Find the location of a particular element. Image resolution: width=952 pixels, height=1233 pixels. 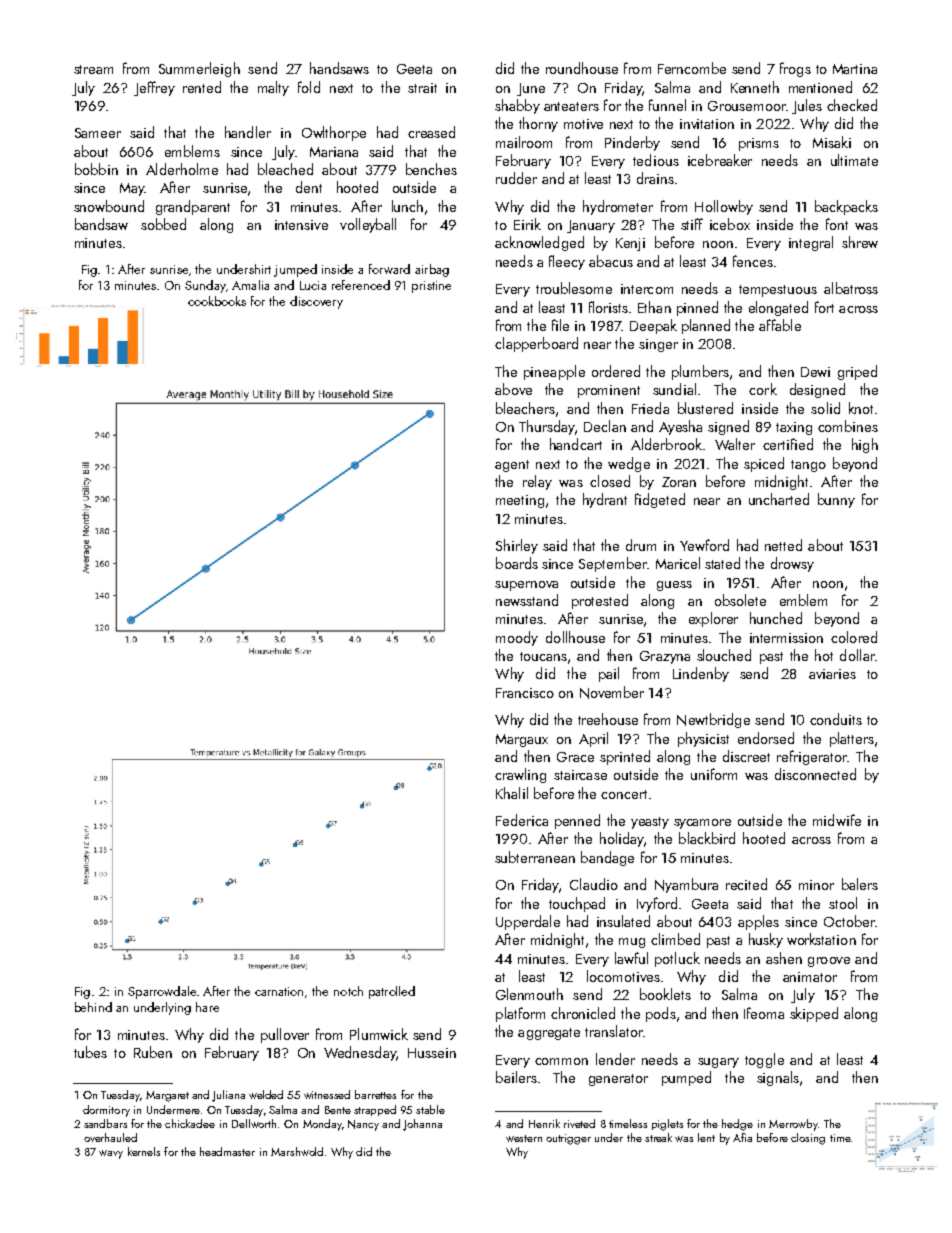

stream is located at coordinates (93, 69).
